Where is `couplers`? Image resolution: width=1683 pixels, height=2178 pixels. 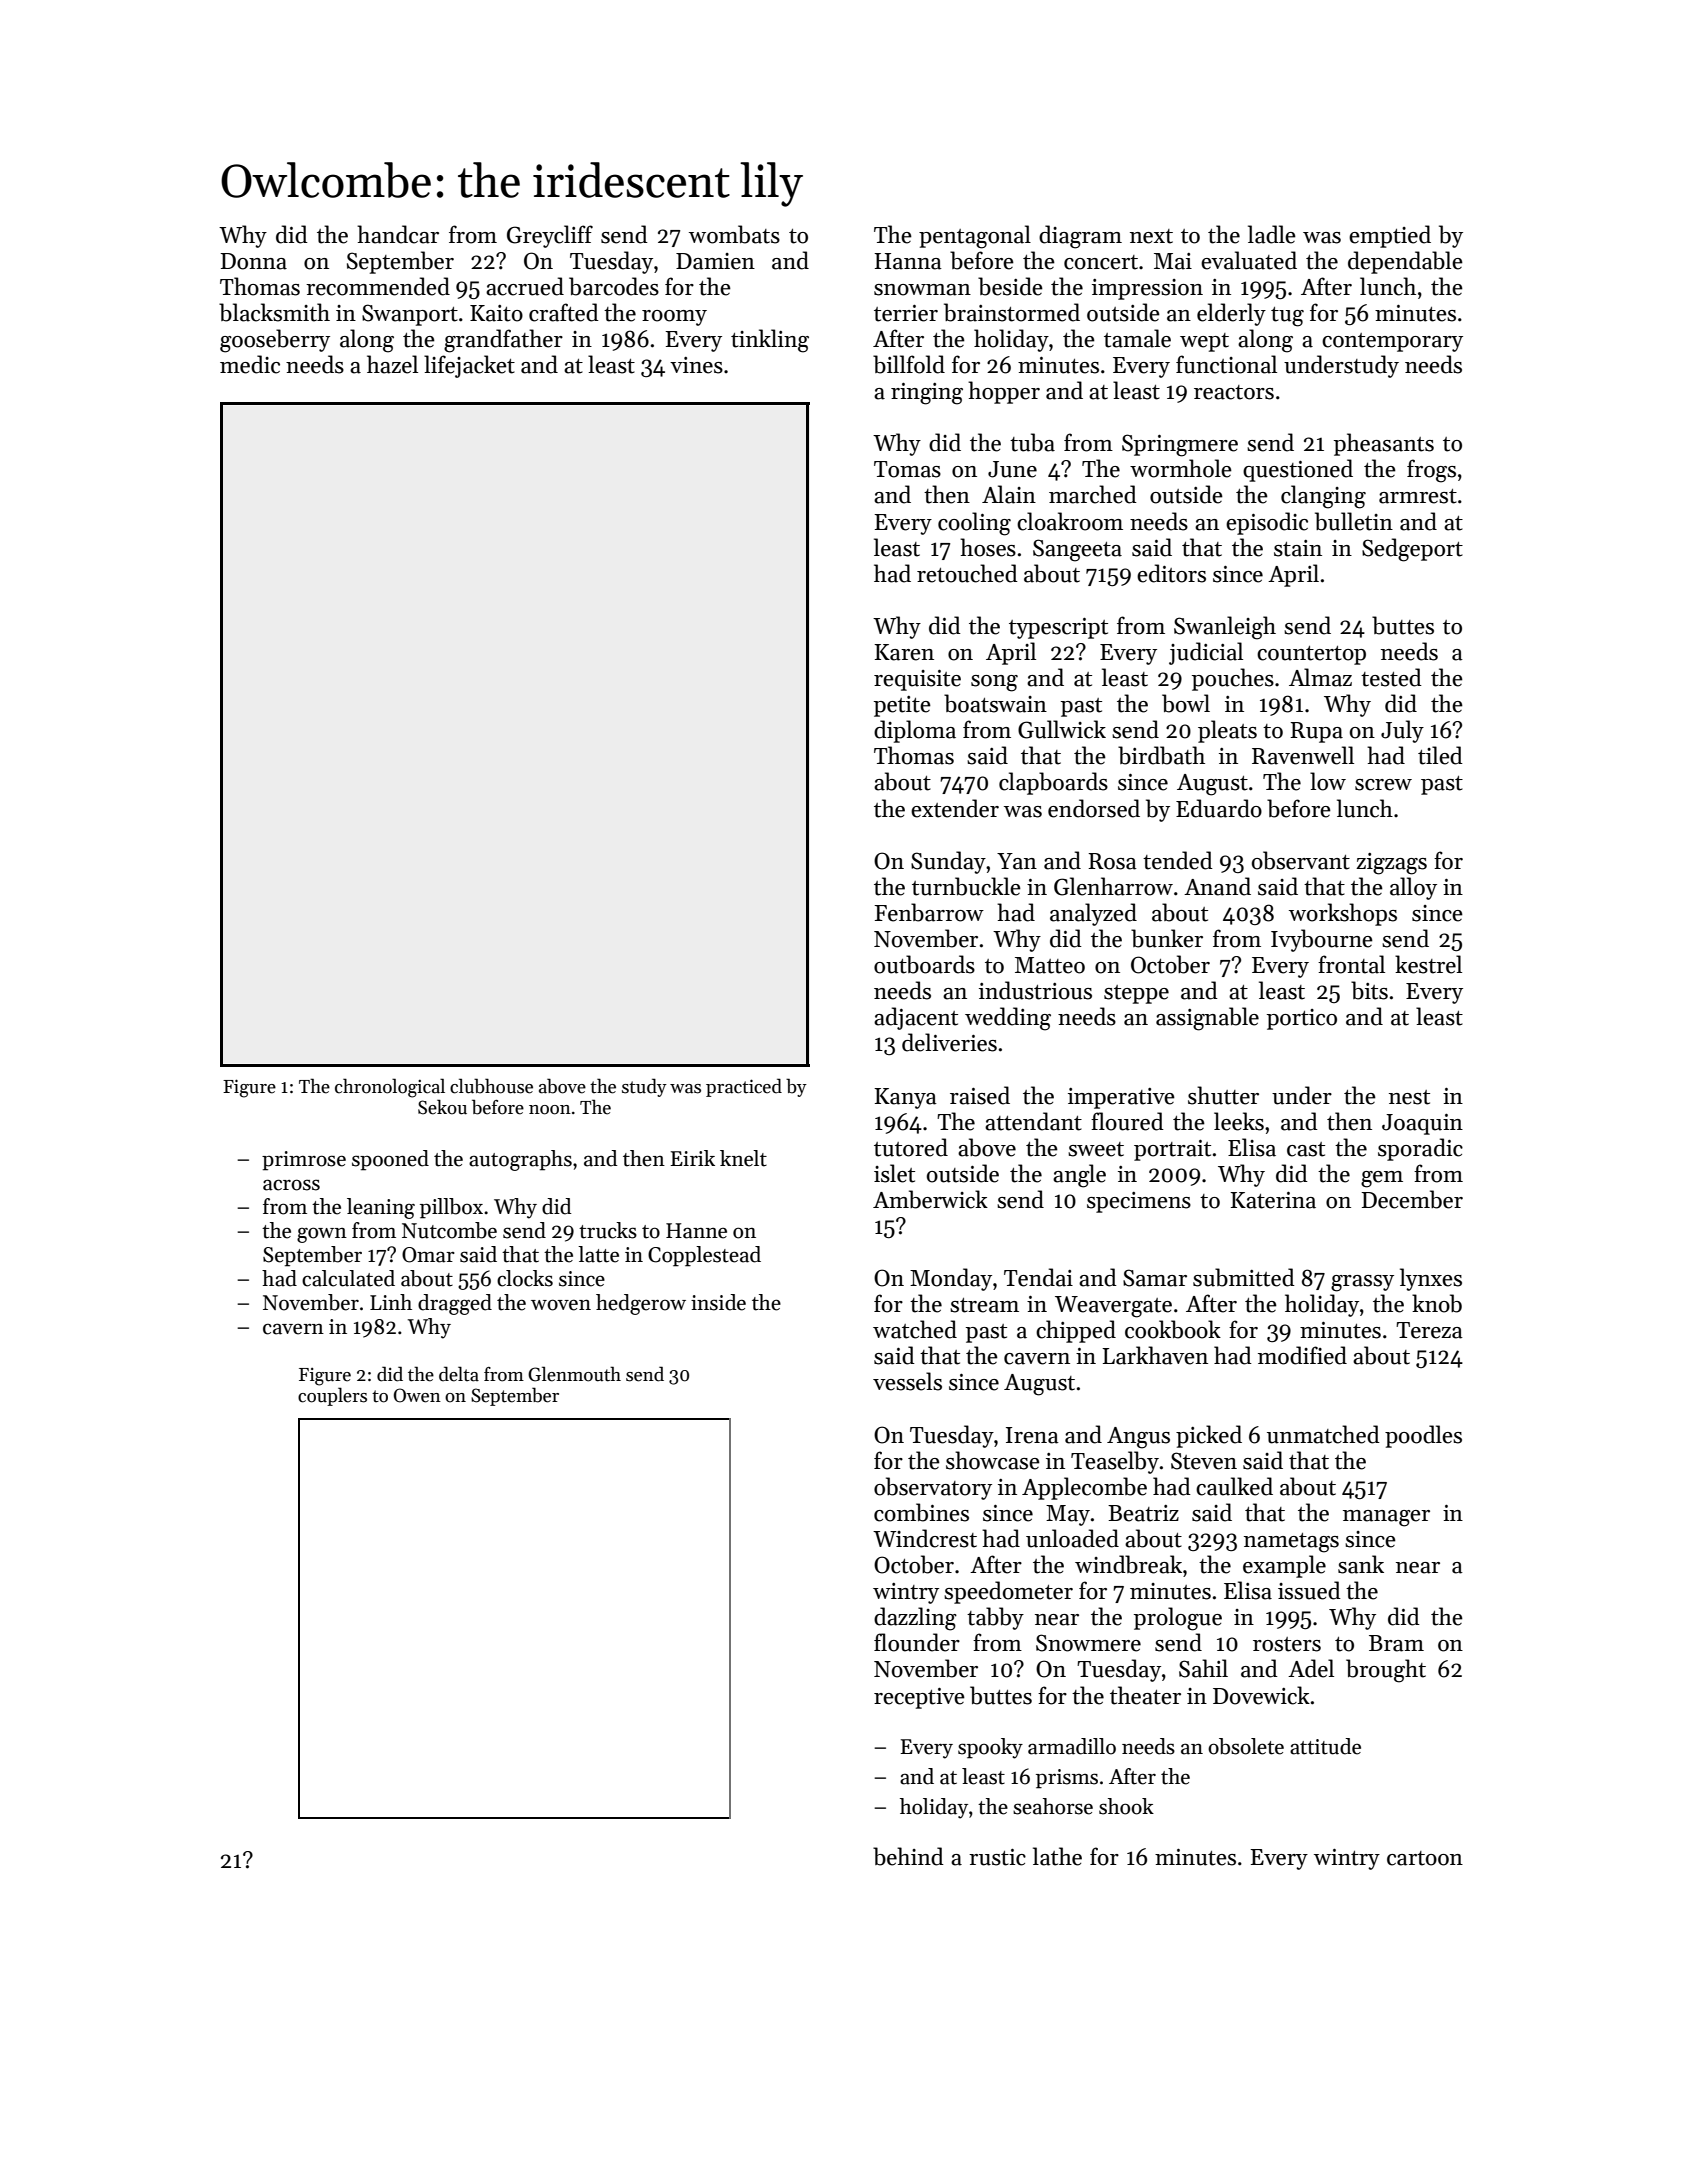 couplers is located at coordinates (332, 1396).
